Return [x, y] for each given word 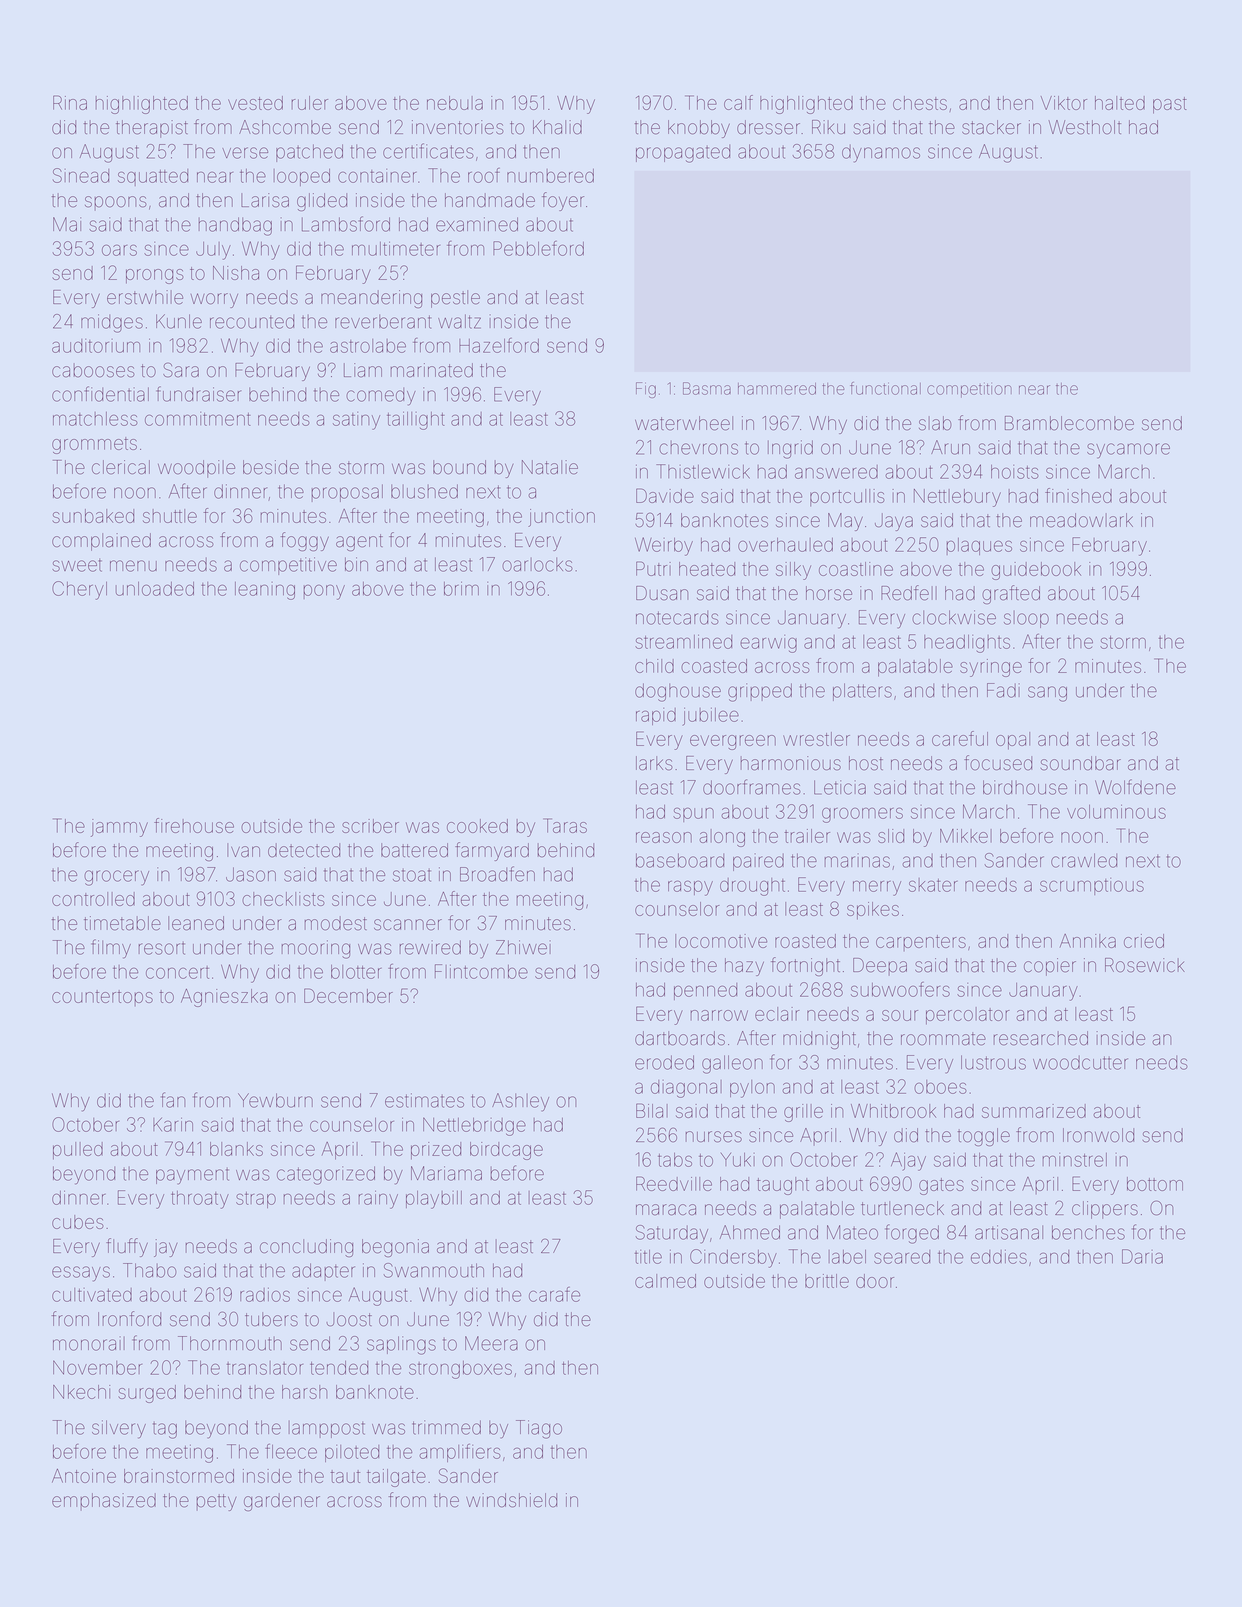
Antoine [84, 1476]
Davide [665, 495]
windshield [511, 1500]
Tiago [539, 1429]
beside [271, 467]
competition [969, 390]
